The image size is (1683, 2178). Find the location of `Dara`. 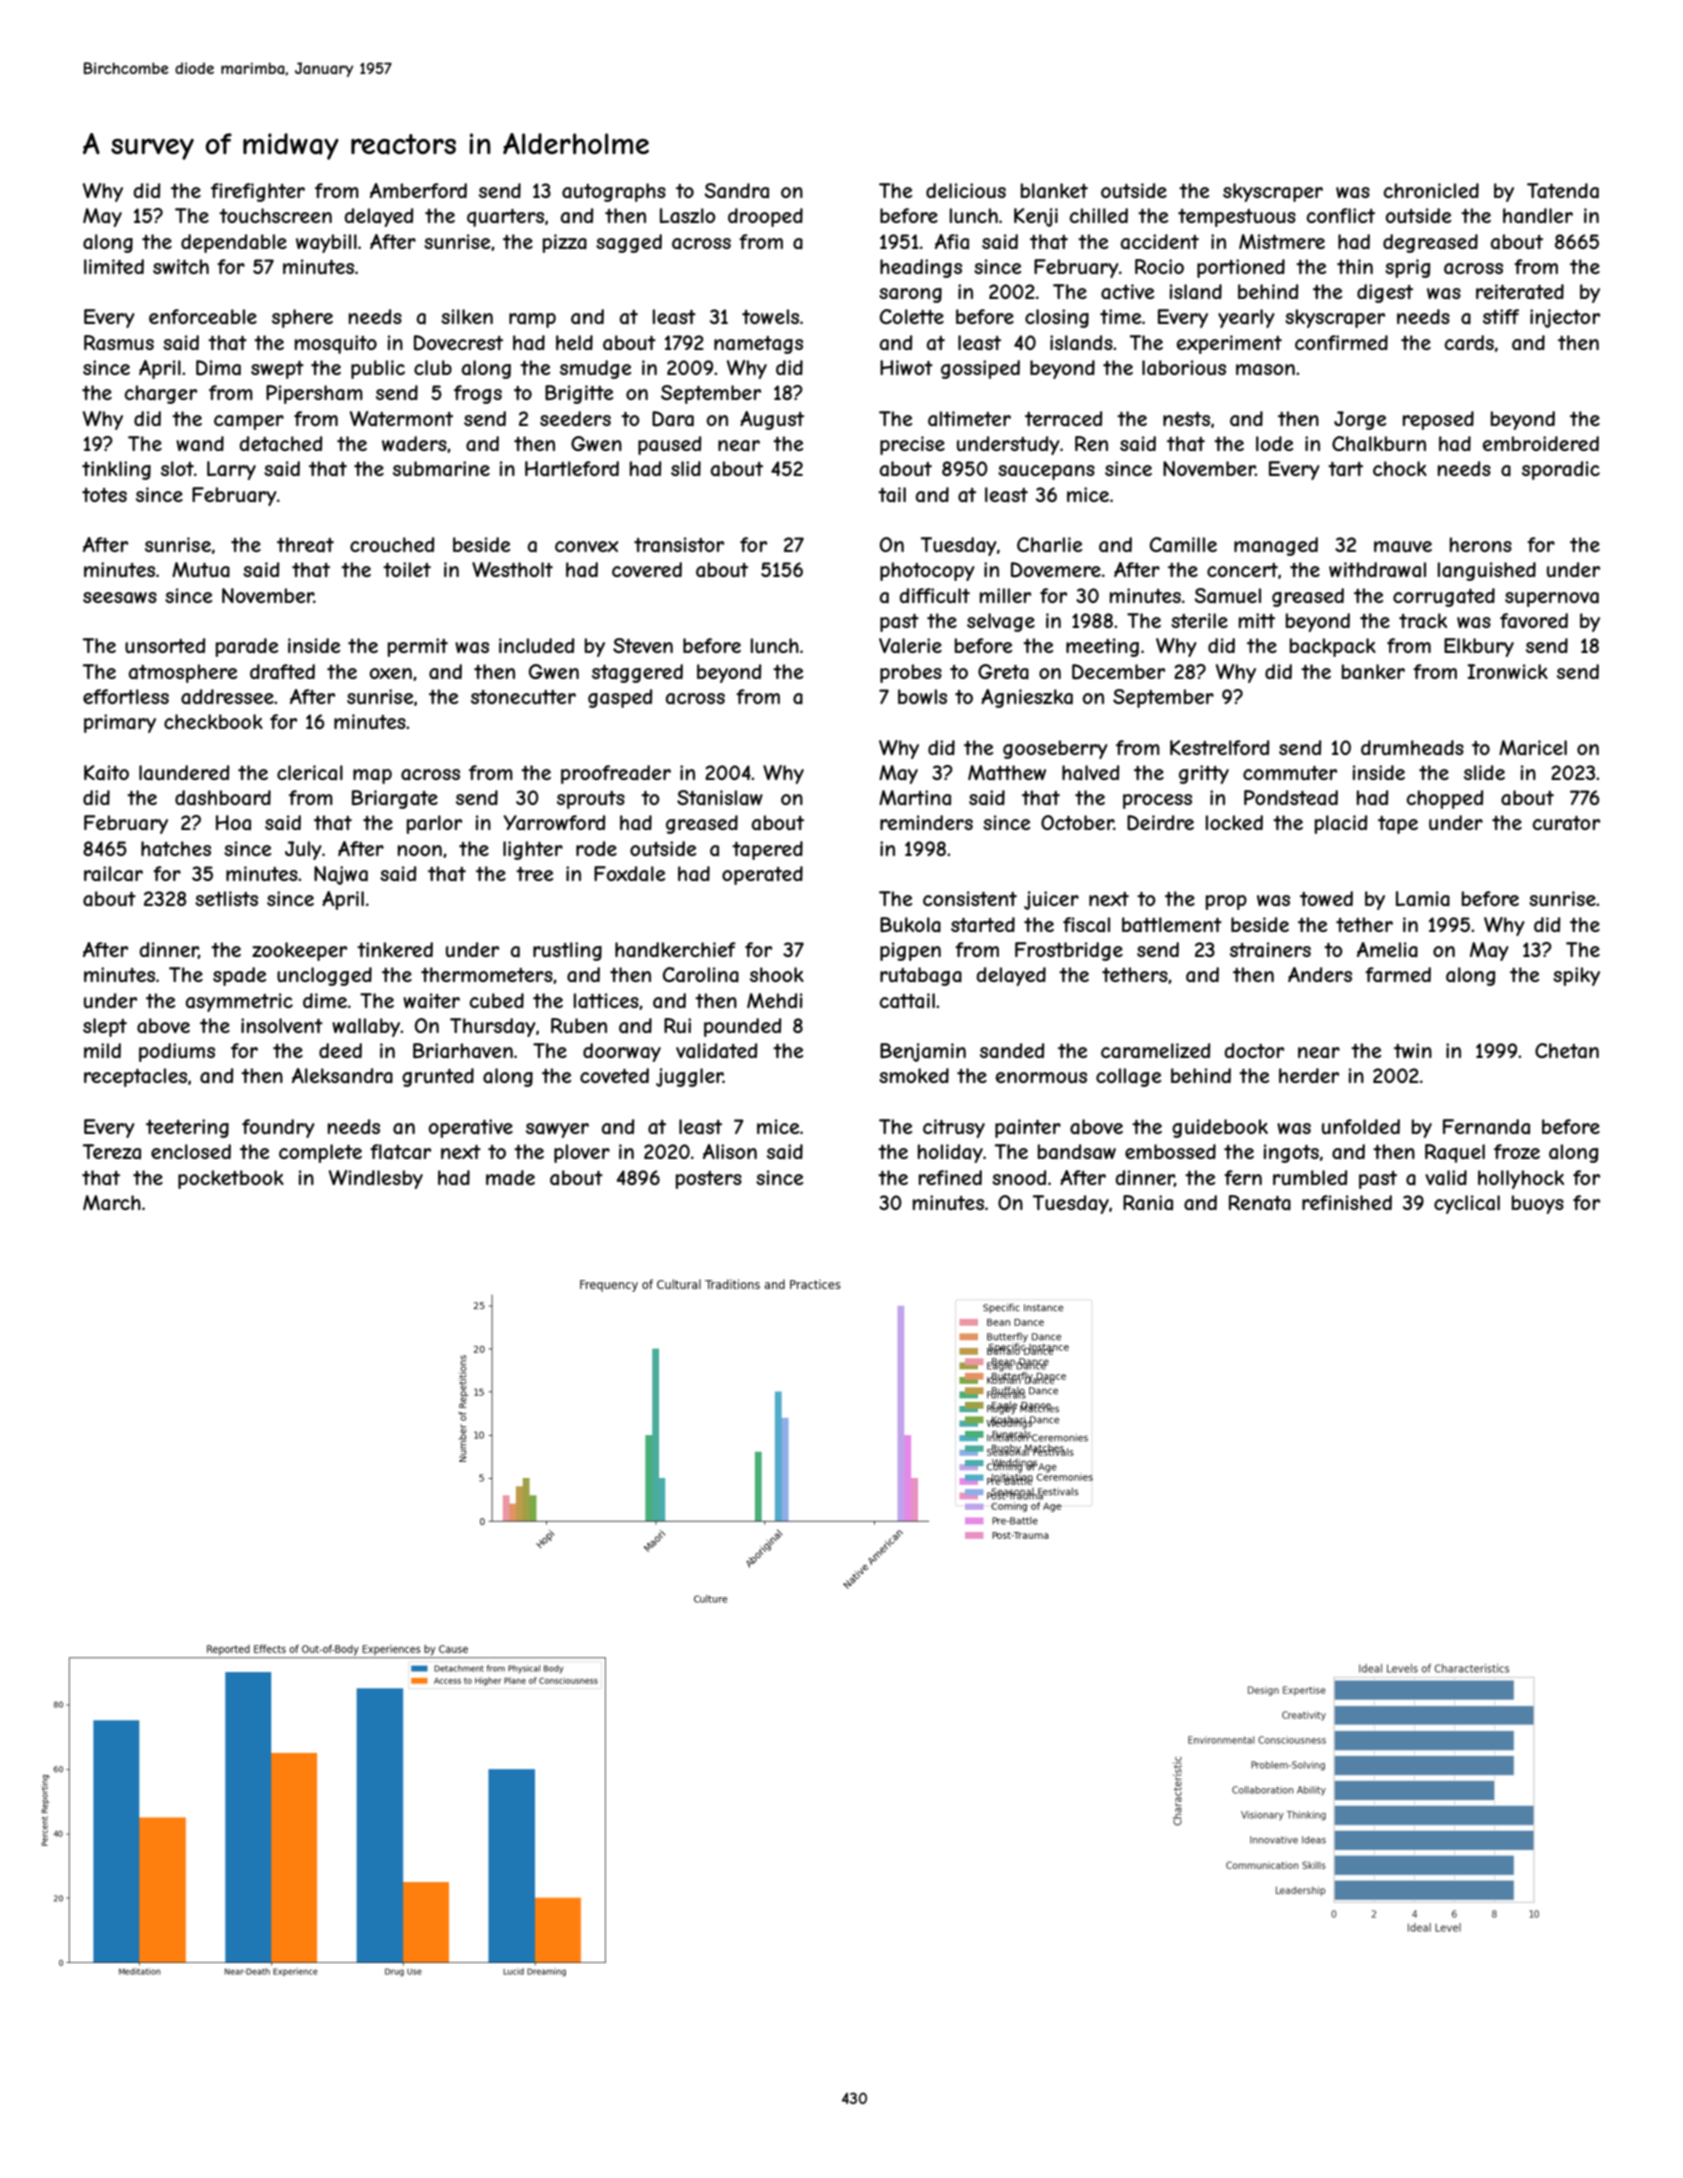

Dara is located at coordinates (673, 419).
